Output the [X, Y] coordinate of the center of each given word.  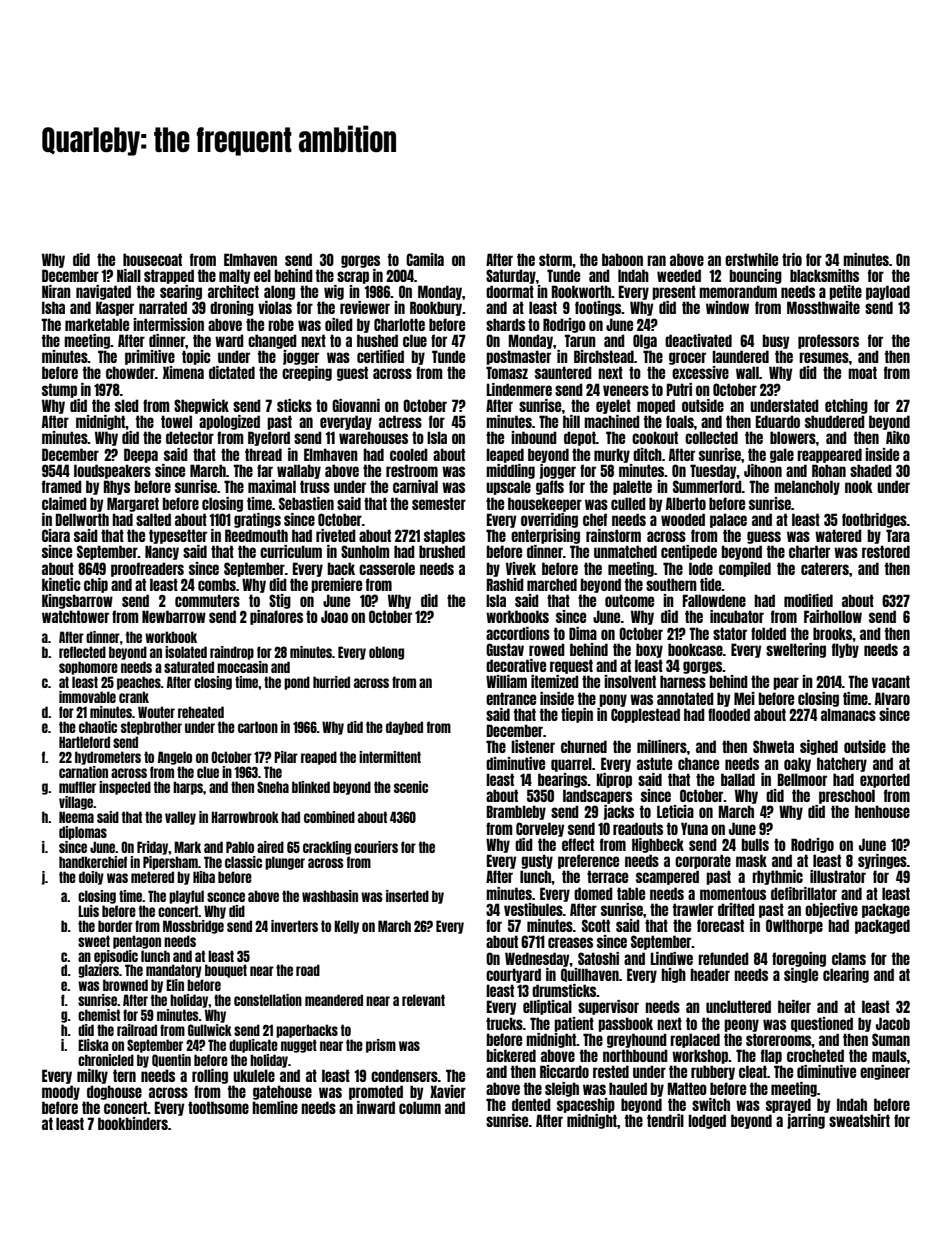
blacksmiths [824, 275]
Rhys [117, 487]
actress [400, 421]
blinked [311, 787]
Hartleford [84, 742]
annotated [685, 698]
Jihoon [763, 470]
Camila [425, 259]
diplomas [83, 833]
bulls [755, 844]
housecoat [152, 259]
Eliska [93, 1045]
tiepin [577, 715]
